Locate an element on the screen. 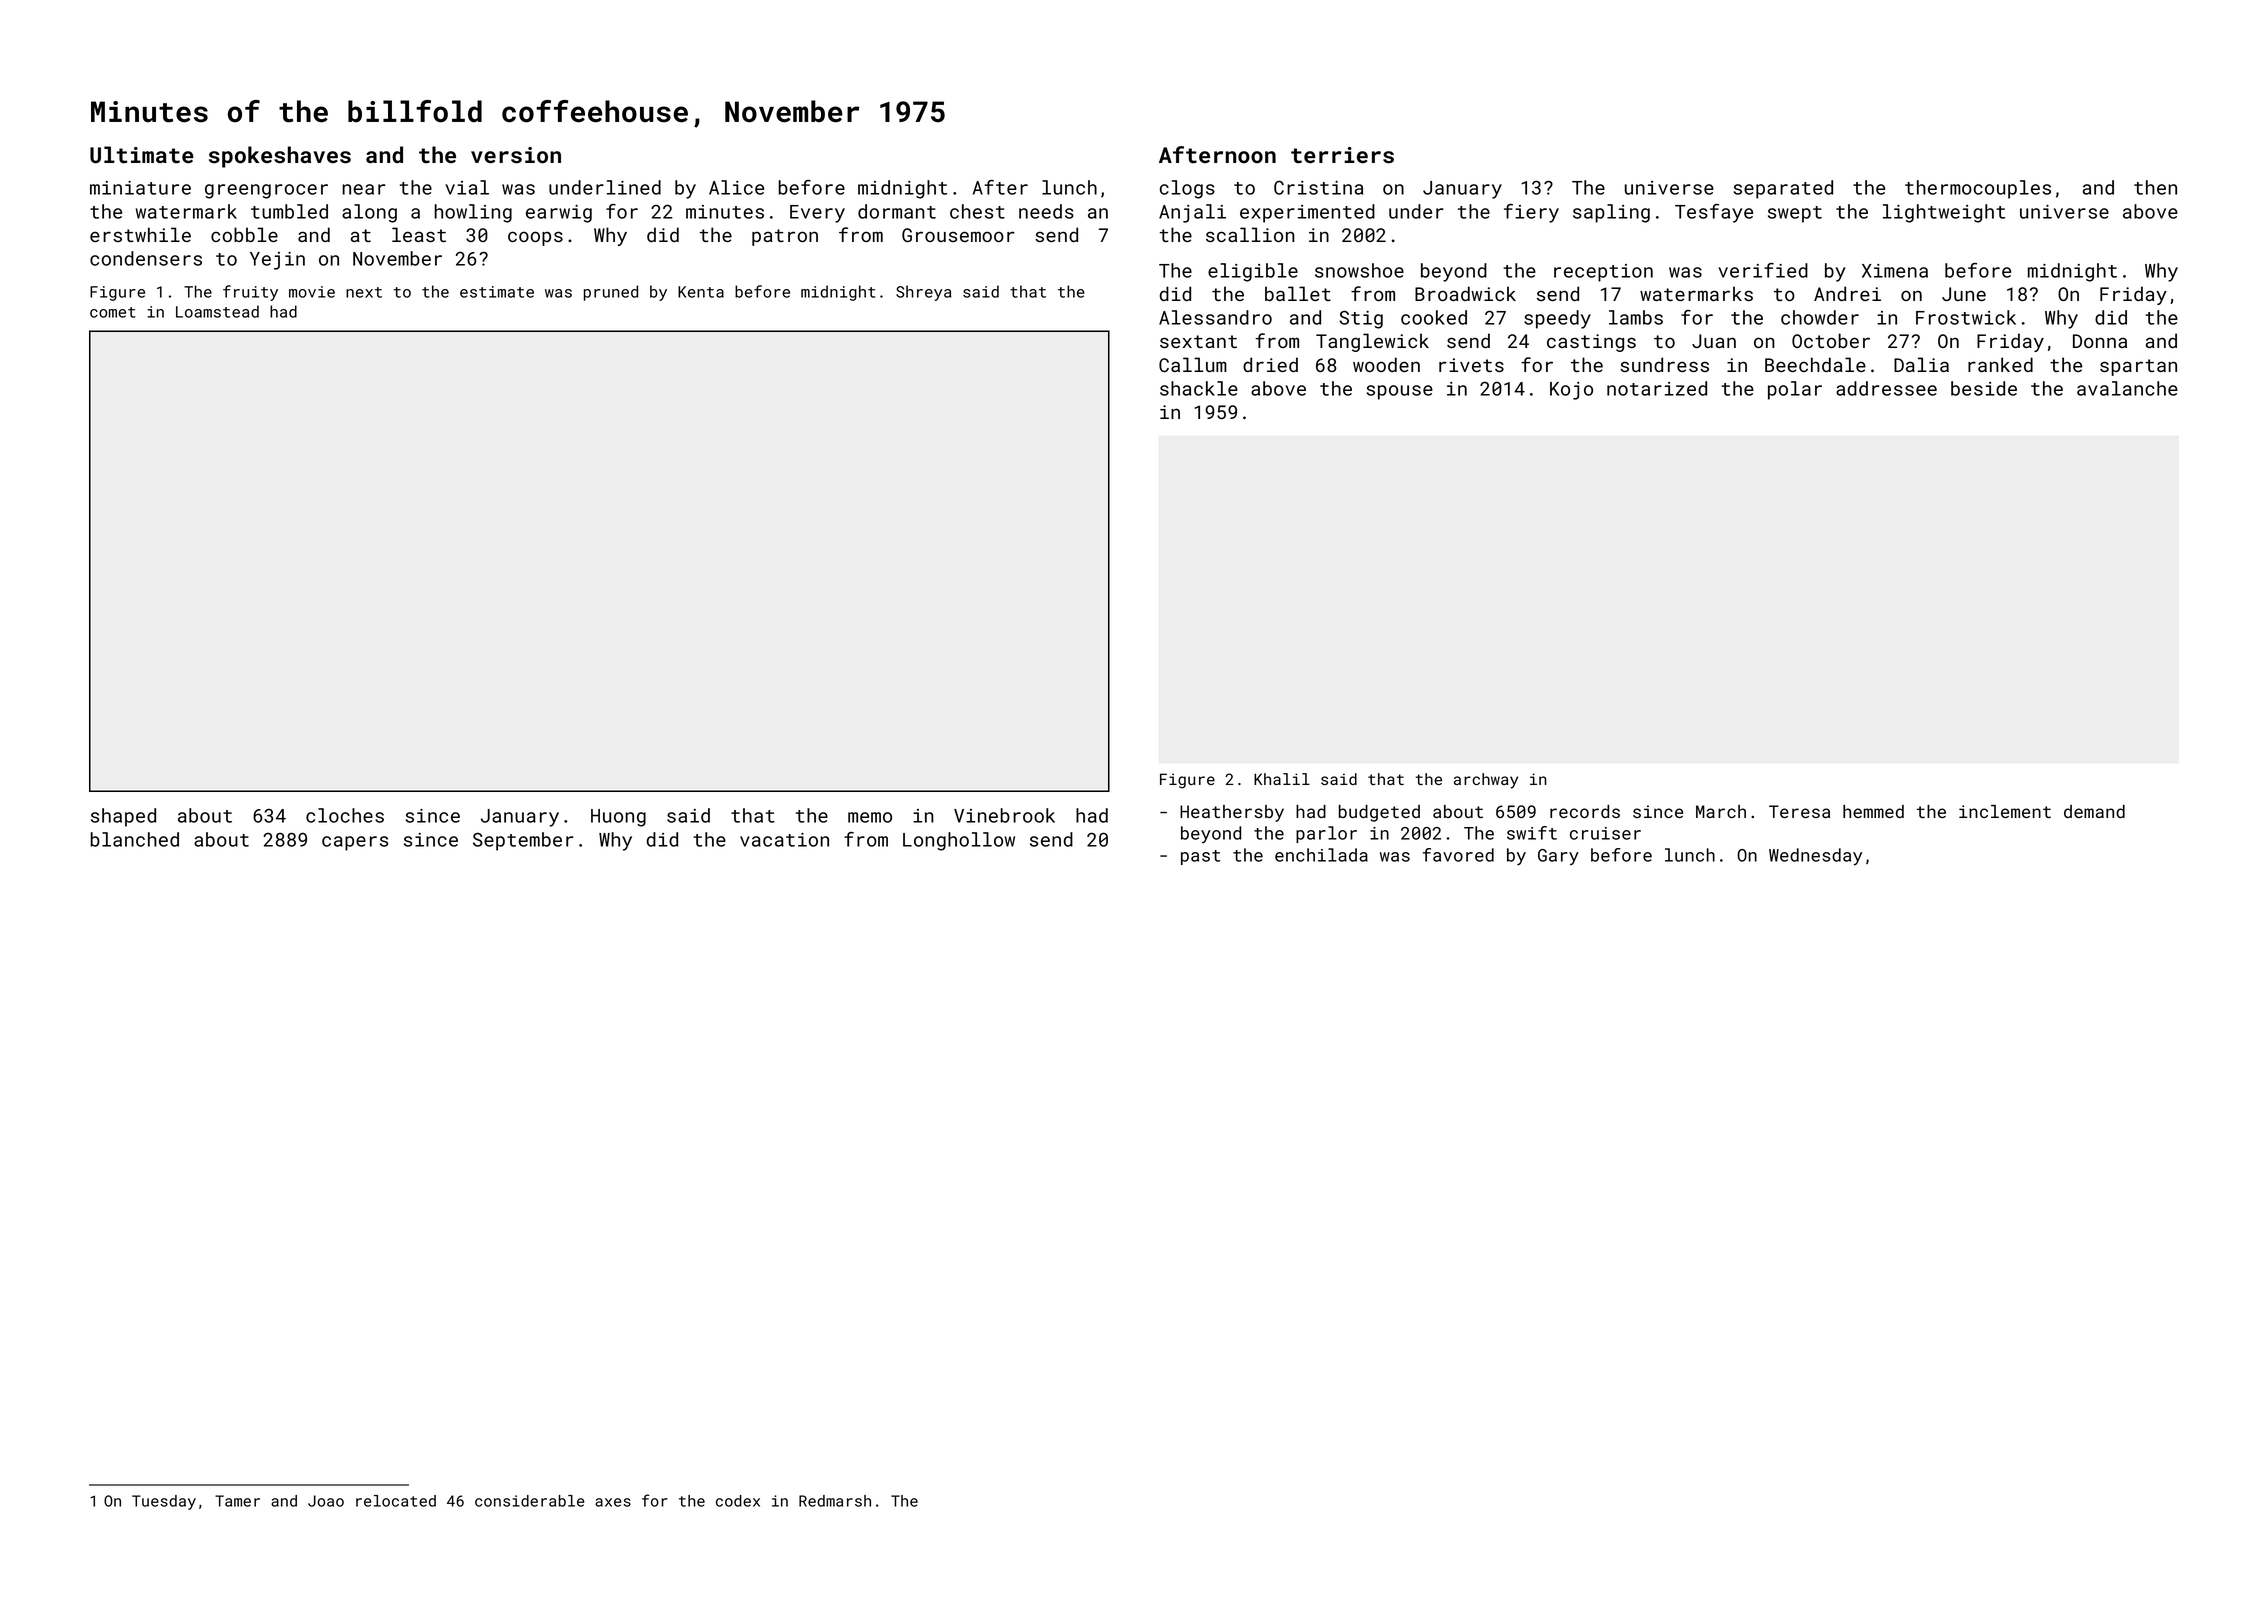 The image size is (2268, 1604). shackle is located at coordinates (1199, 388).
